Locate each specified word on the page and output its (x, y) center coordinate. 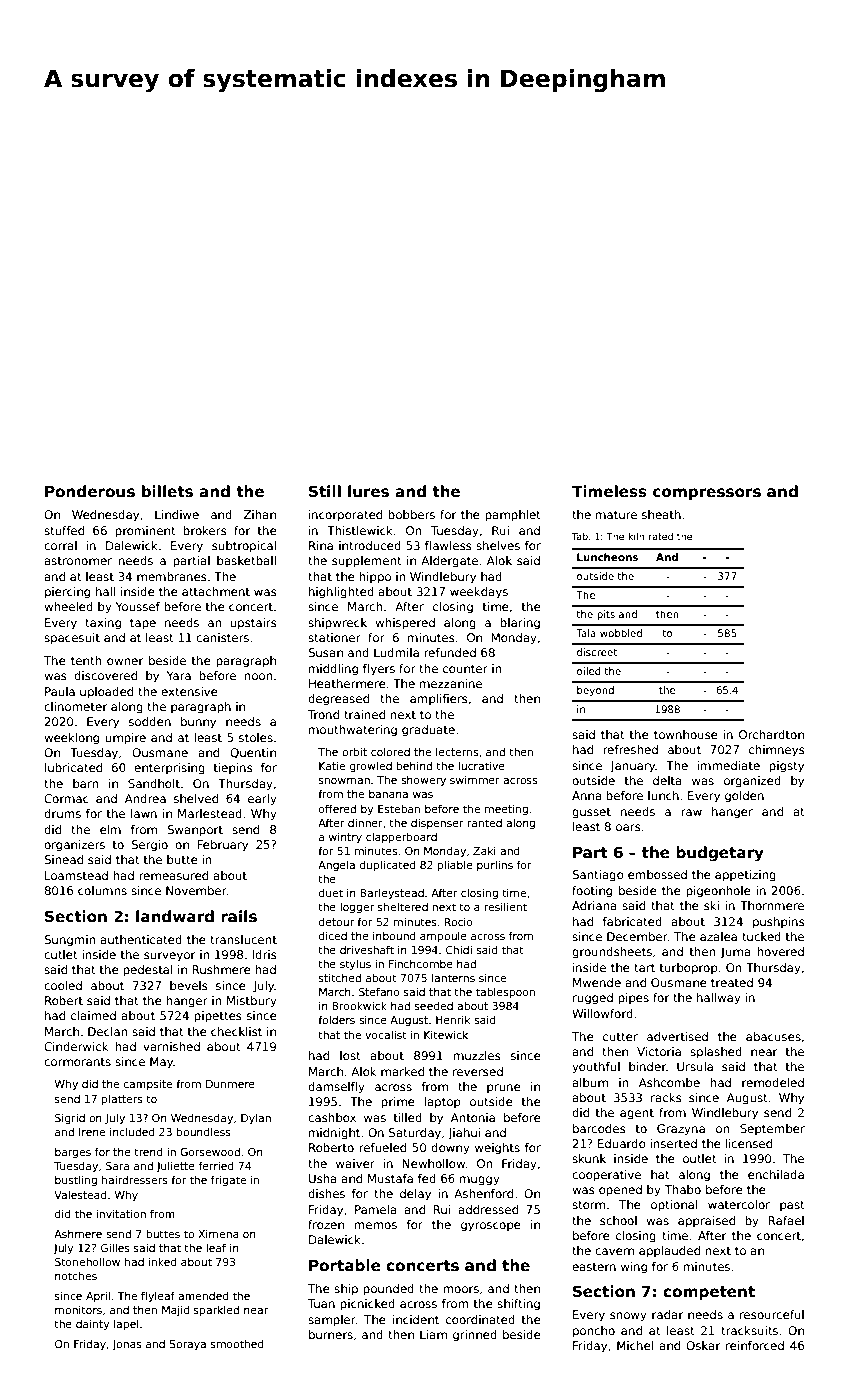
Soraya (187, 1345)
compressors (707, 494)
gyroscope (491, 1227)
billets (167, 491)
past (792, 1206)
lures (368, 491)
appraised (706, 1222)
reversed (478, 1071)
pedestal (148, 971)
